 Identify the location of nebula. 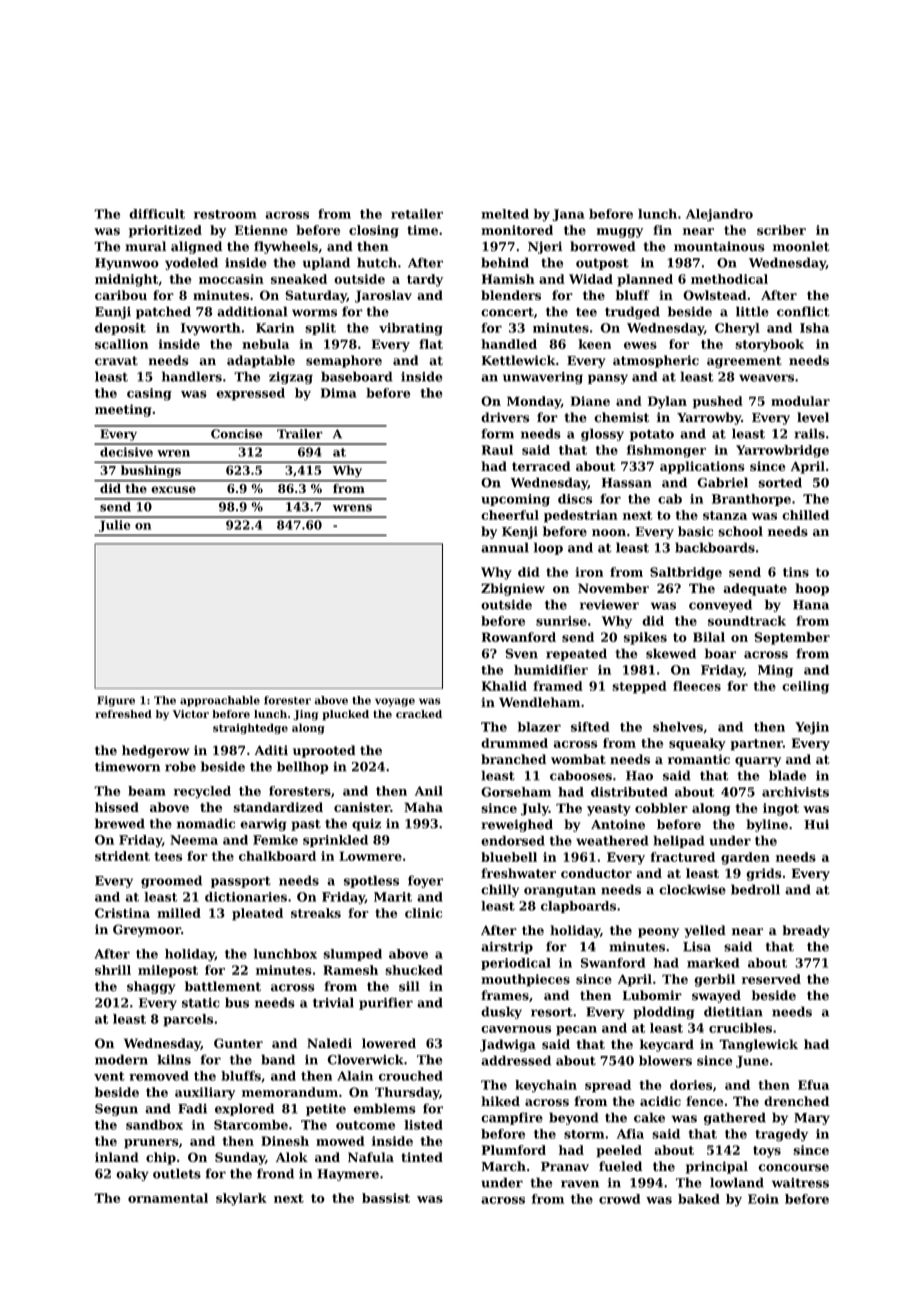
(265, 344).
